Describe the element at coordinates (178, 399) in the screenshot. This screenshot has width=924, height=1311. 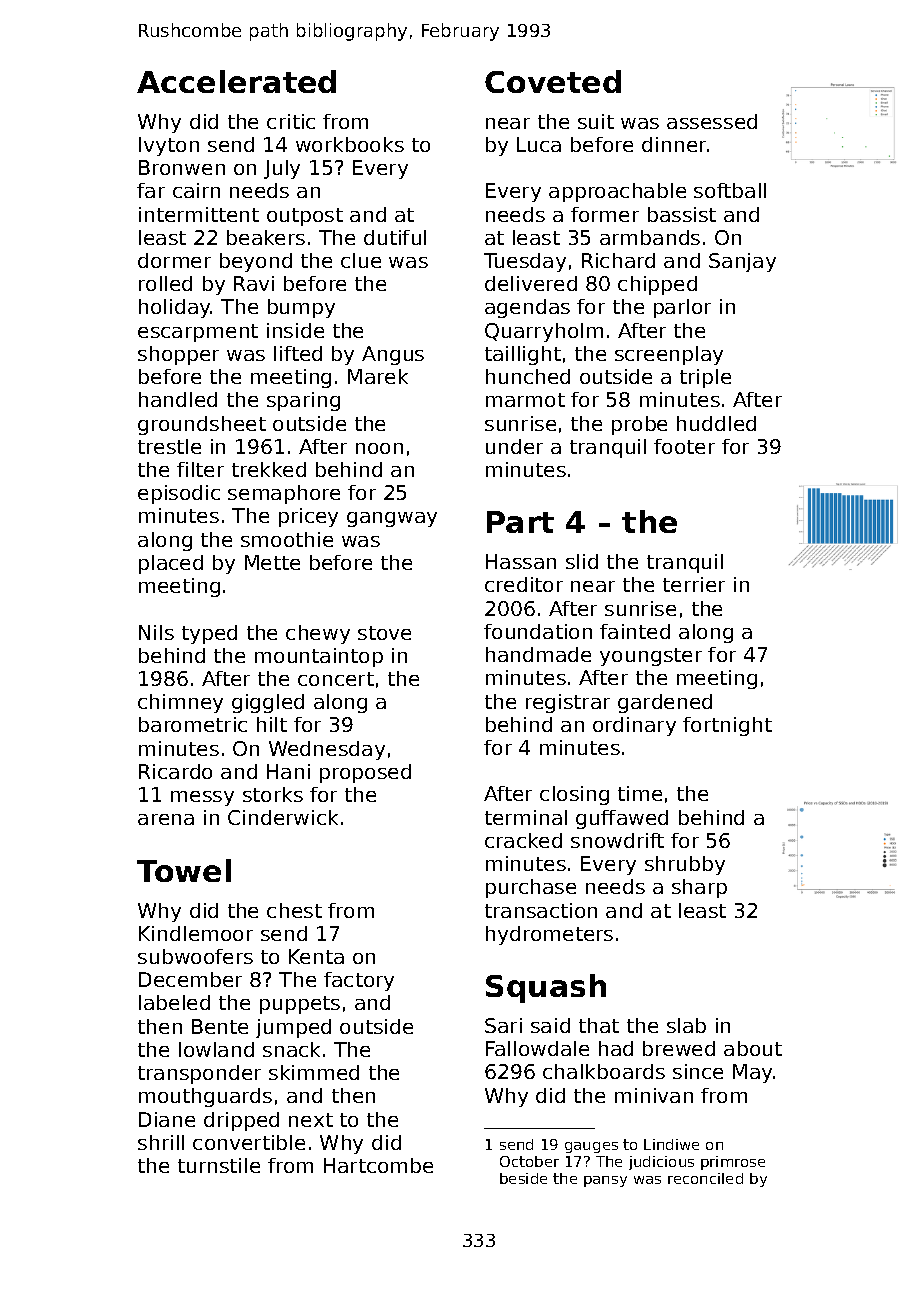
I see `handled` at that location.
